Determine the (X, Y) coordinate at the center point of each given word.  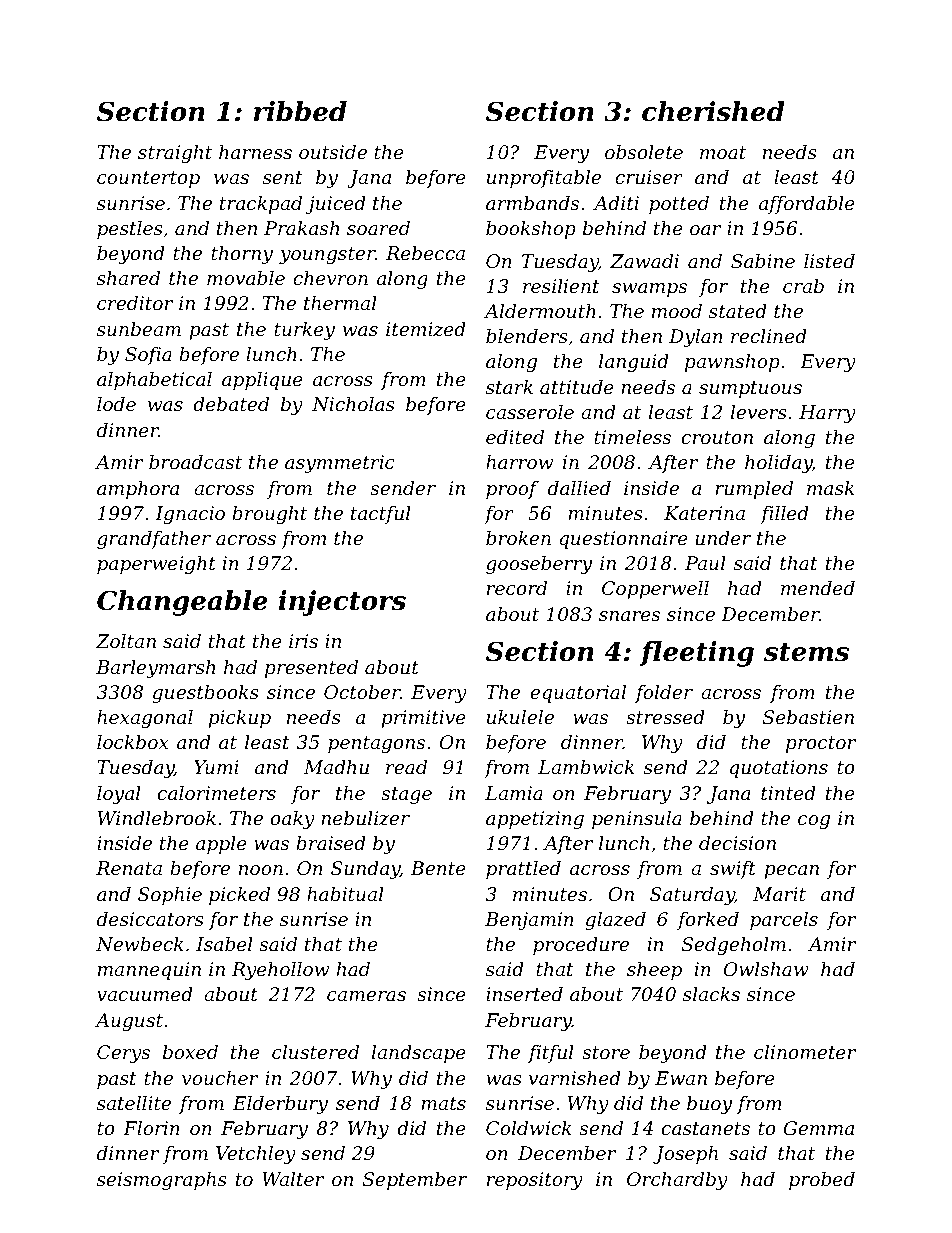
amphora (138, 490)
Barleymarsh (155, 669)
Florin (151, 1128)
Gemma (819, 1128)
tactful (381, 515)
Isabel (224, 944)
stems (806, 652)
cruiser (649, 177)
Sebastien (808, 717)
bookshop (531, 230)
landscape (419, 1054)
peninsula (637, 820)
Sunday (365, 870)
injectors (342, 603)
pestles (130, 230)
